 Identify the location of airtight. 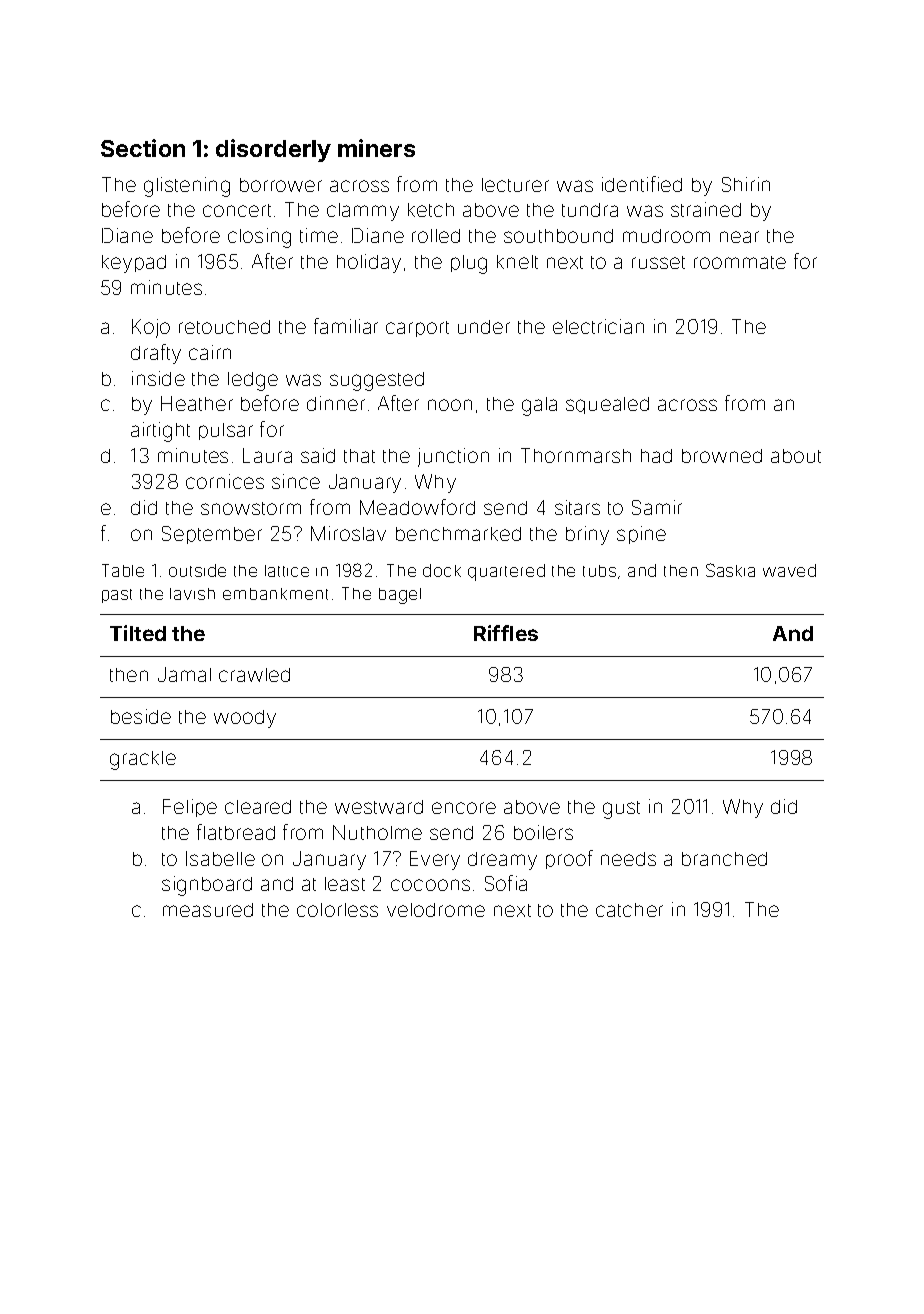
(160, 432).
